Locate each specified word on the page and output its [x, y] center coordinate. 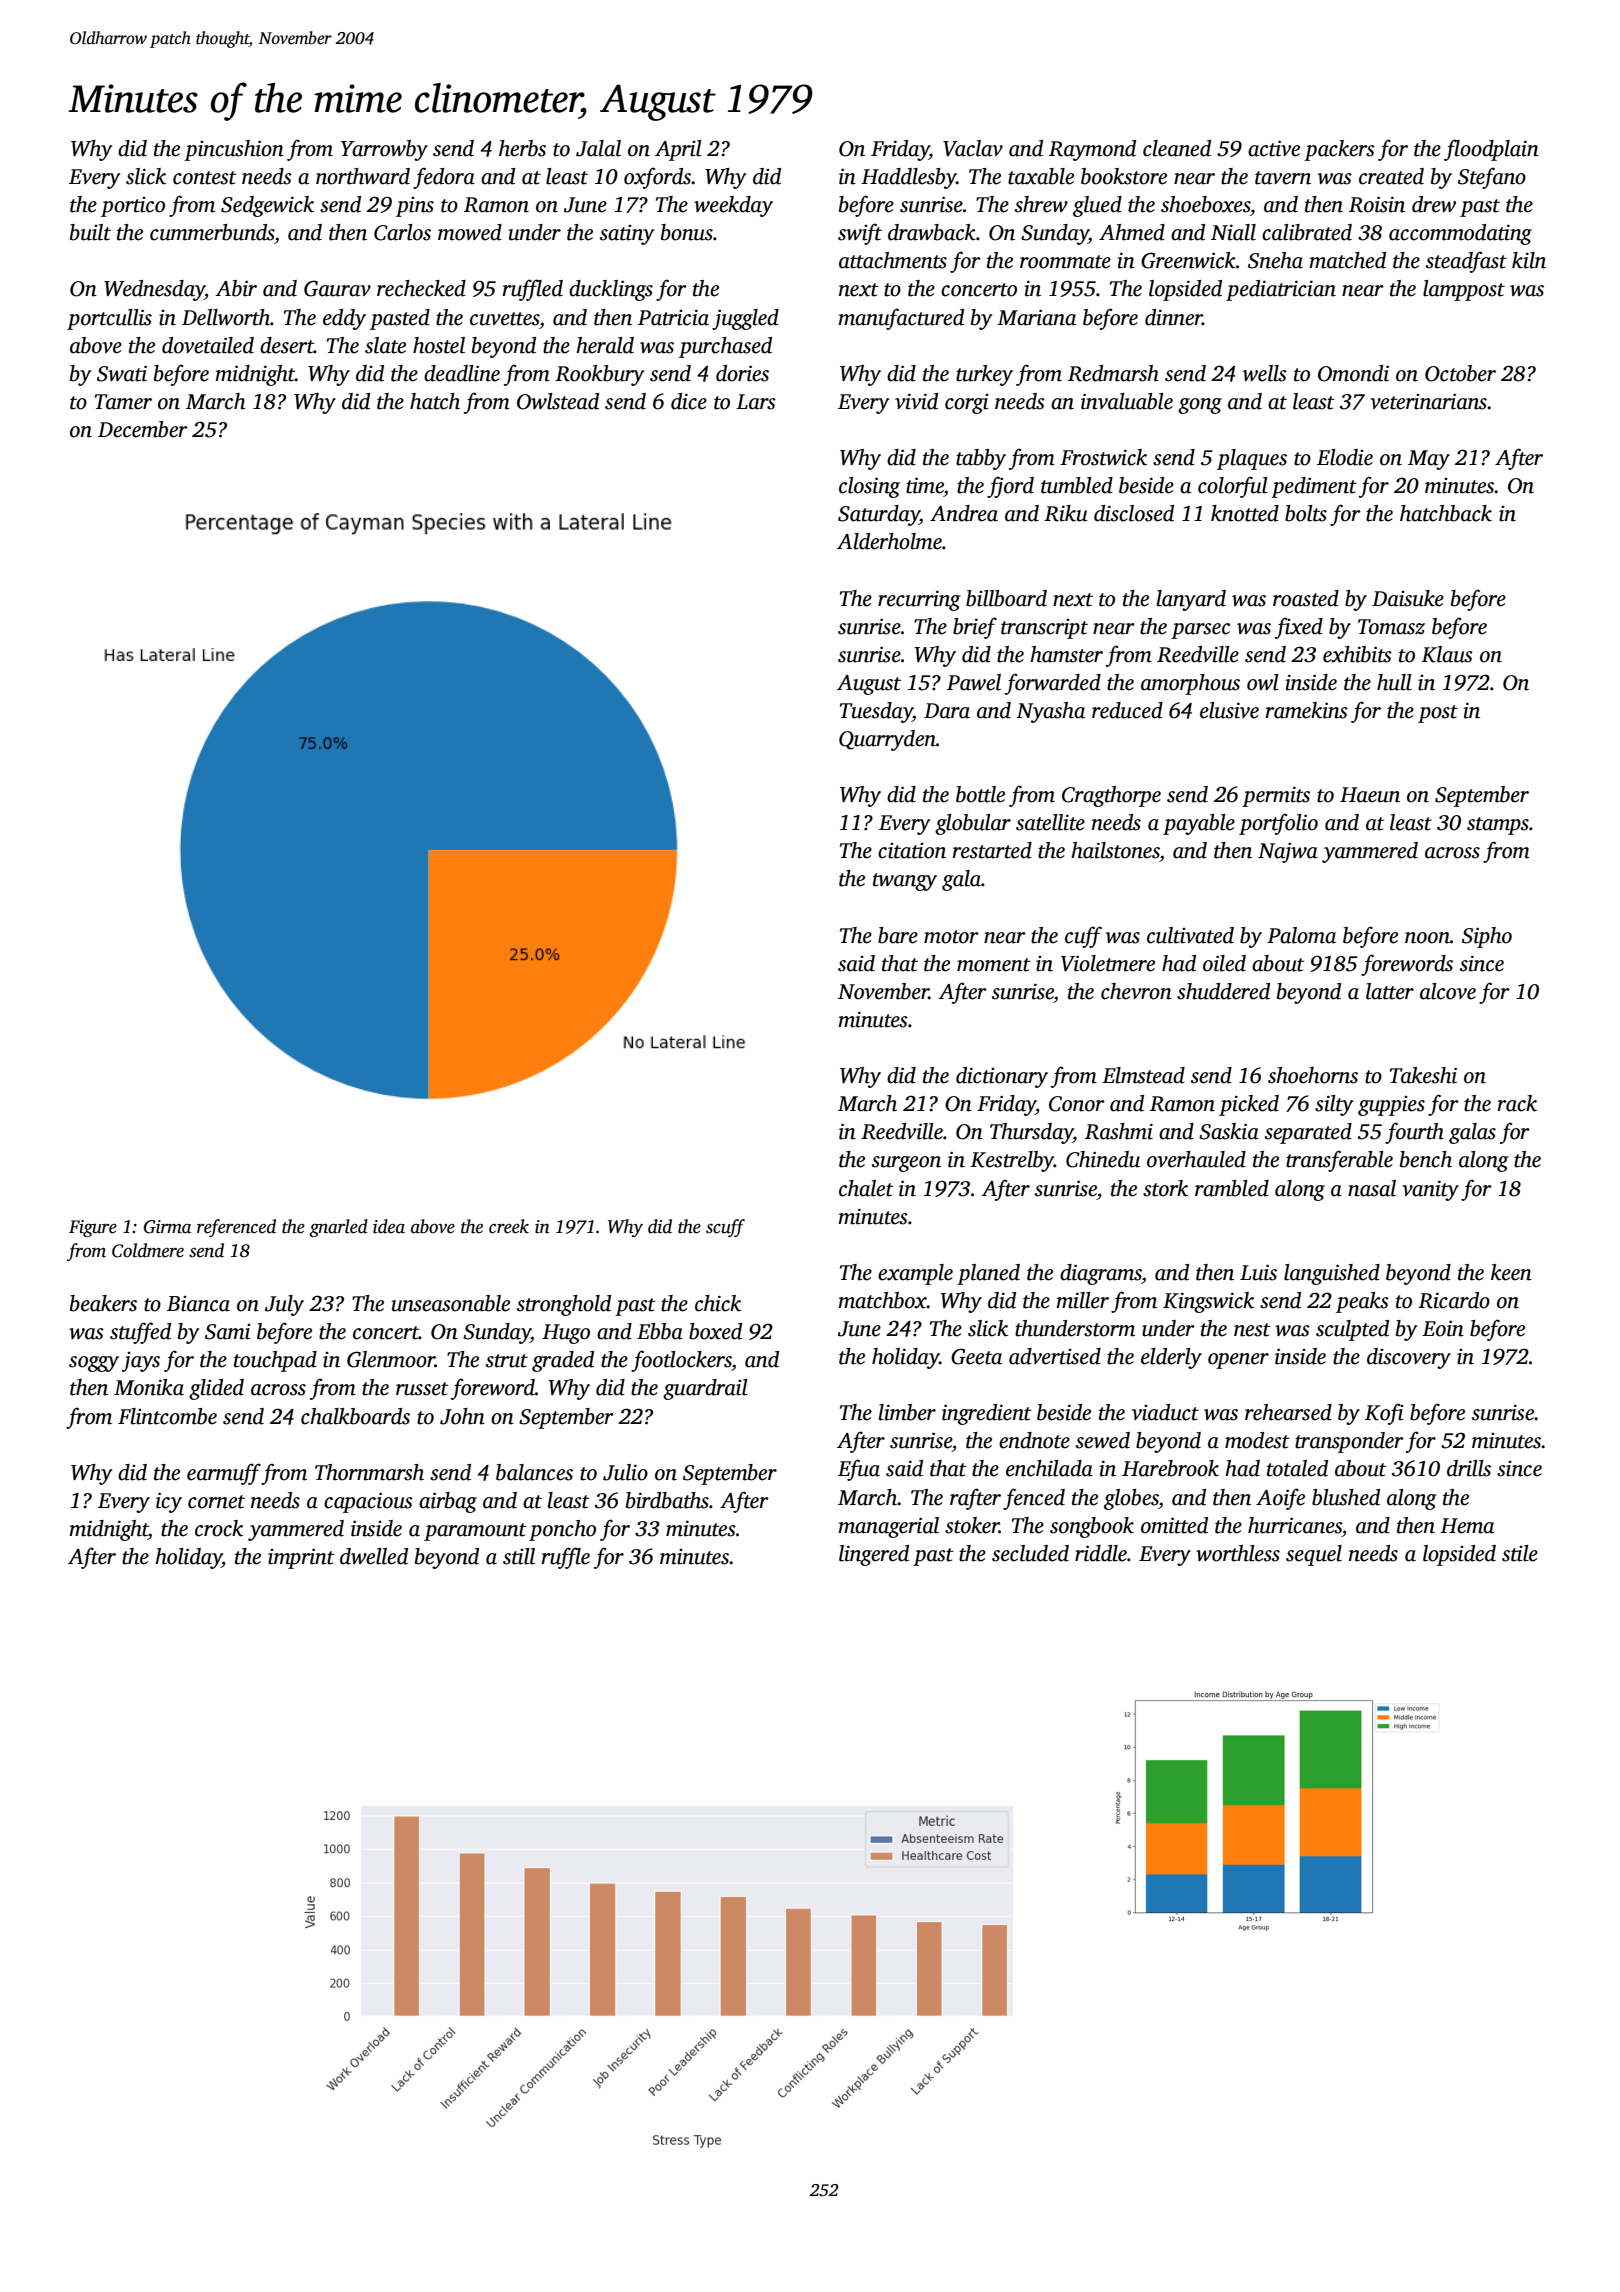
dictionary [1002, 1077]
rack [1517, 1103]
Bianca [198, 1304]
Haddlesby [909, 178]
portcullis [109, 319]
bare [898, 935]
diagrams [1101, 1274]
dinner [1173, 317]
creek [509, 1226]
